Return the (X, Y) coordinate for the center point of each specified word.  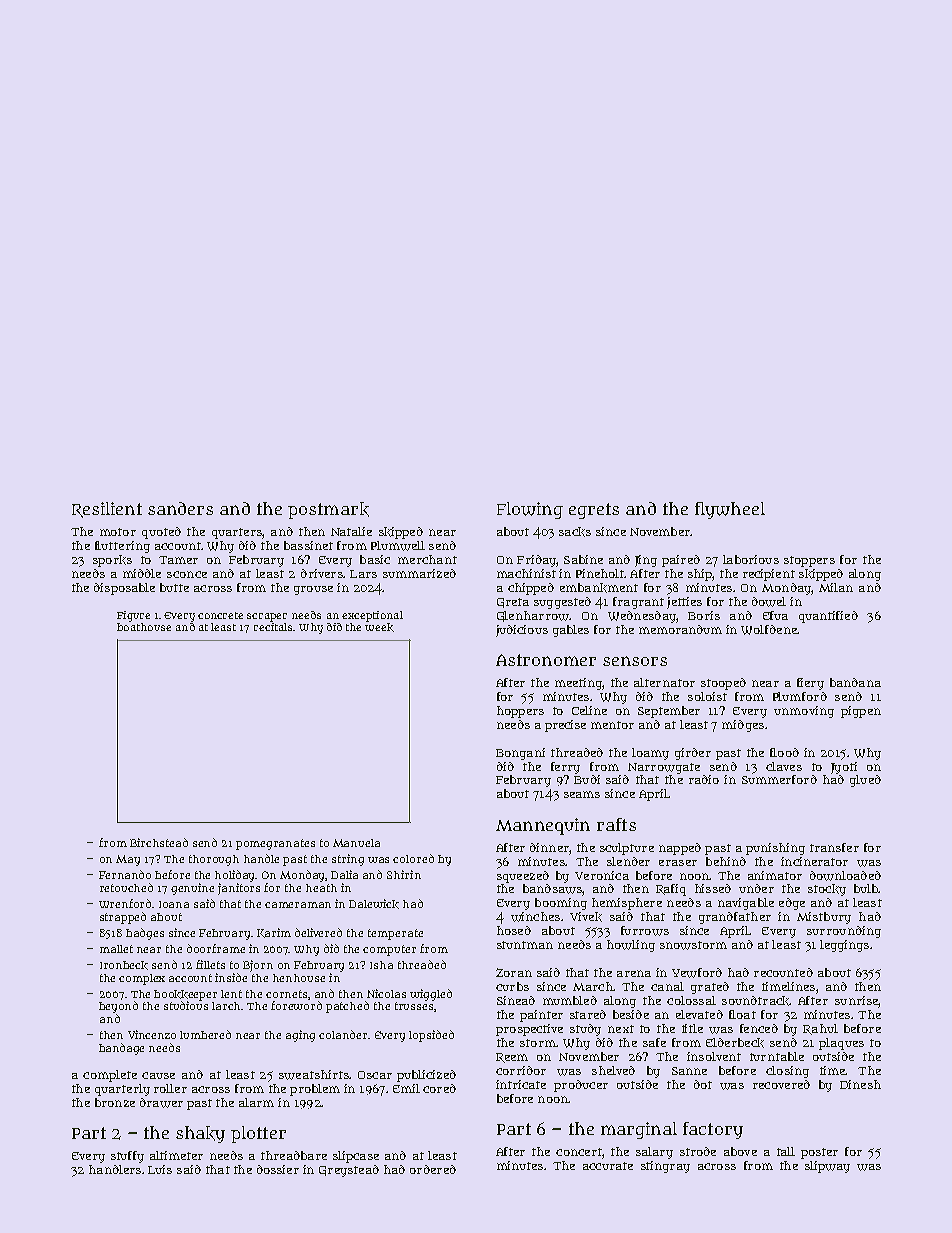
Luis (160, 1169)
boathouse (144, 627)
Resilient (107, 510)
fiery (810, 684)
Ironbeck (124, 965)
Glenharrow (533, 616)
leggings (844, 946)
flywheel (730, 510)
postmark (328, 510)
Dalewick (374, 904)
